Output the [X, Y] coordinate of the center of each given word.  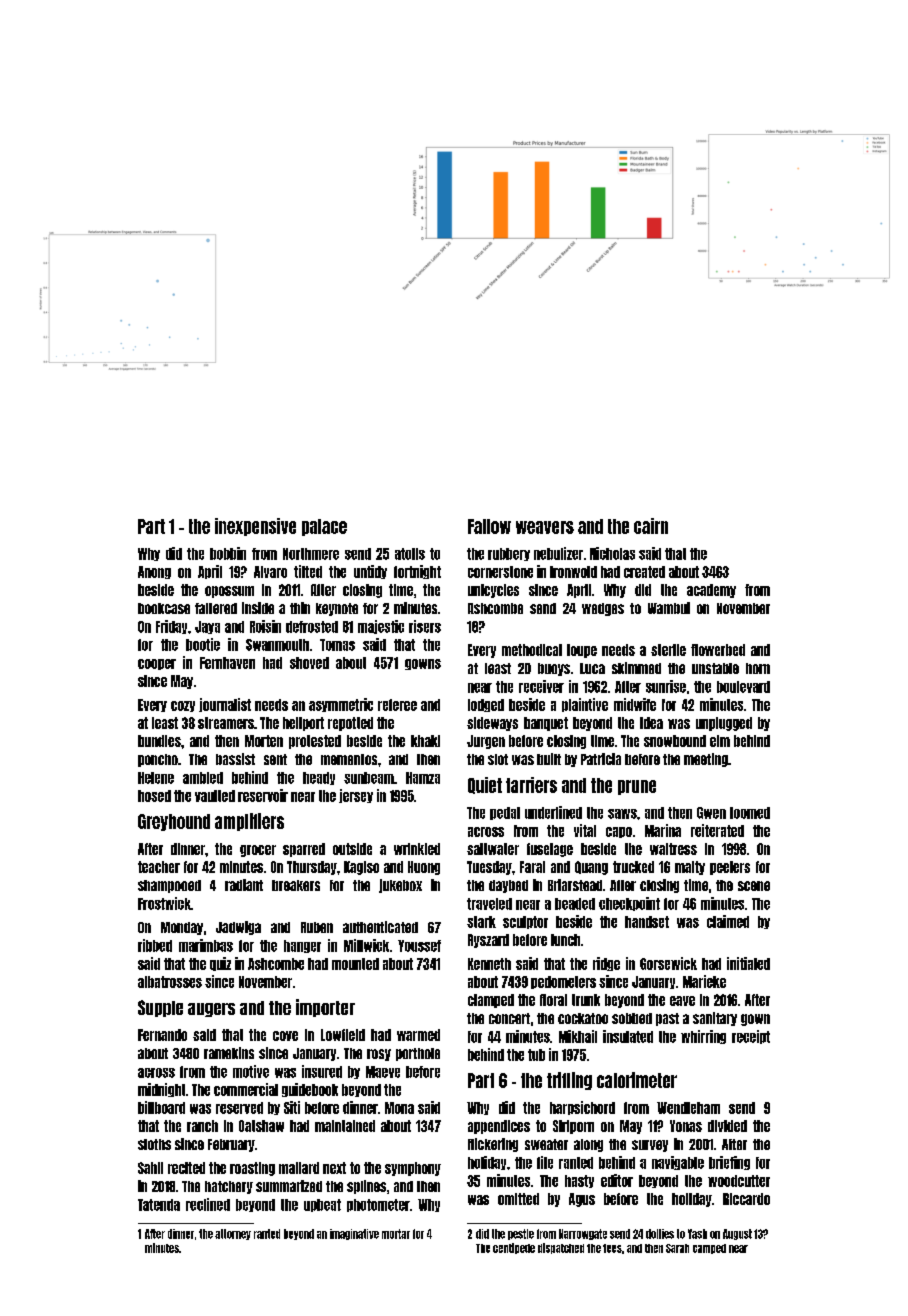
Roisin [265, 626]
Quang [591, 868]
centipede [514, 1248]
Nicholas [612, 553]
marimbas [206, 945]
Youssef [419, 946]
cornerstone [500, 572]
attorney [233, 1234]
